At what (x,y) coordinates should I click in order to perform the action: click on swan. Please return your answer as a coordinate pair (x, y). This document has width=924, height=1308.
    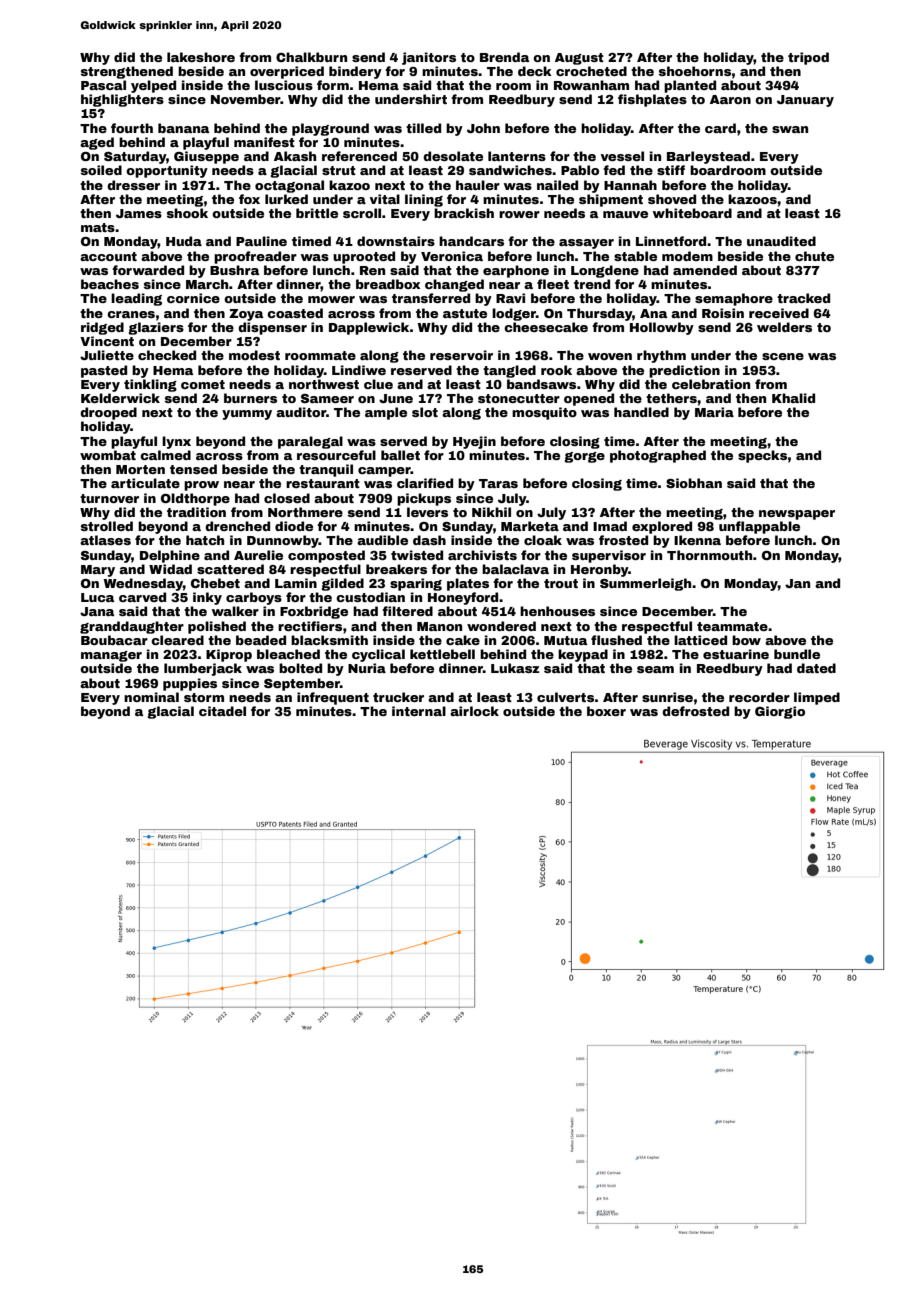
    Looking at the image, I should click on (790, 129).
